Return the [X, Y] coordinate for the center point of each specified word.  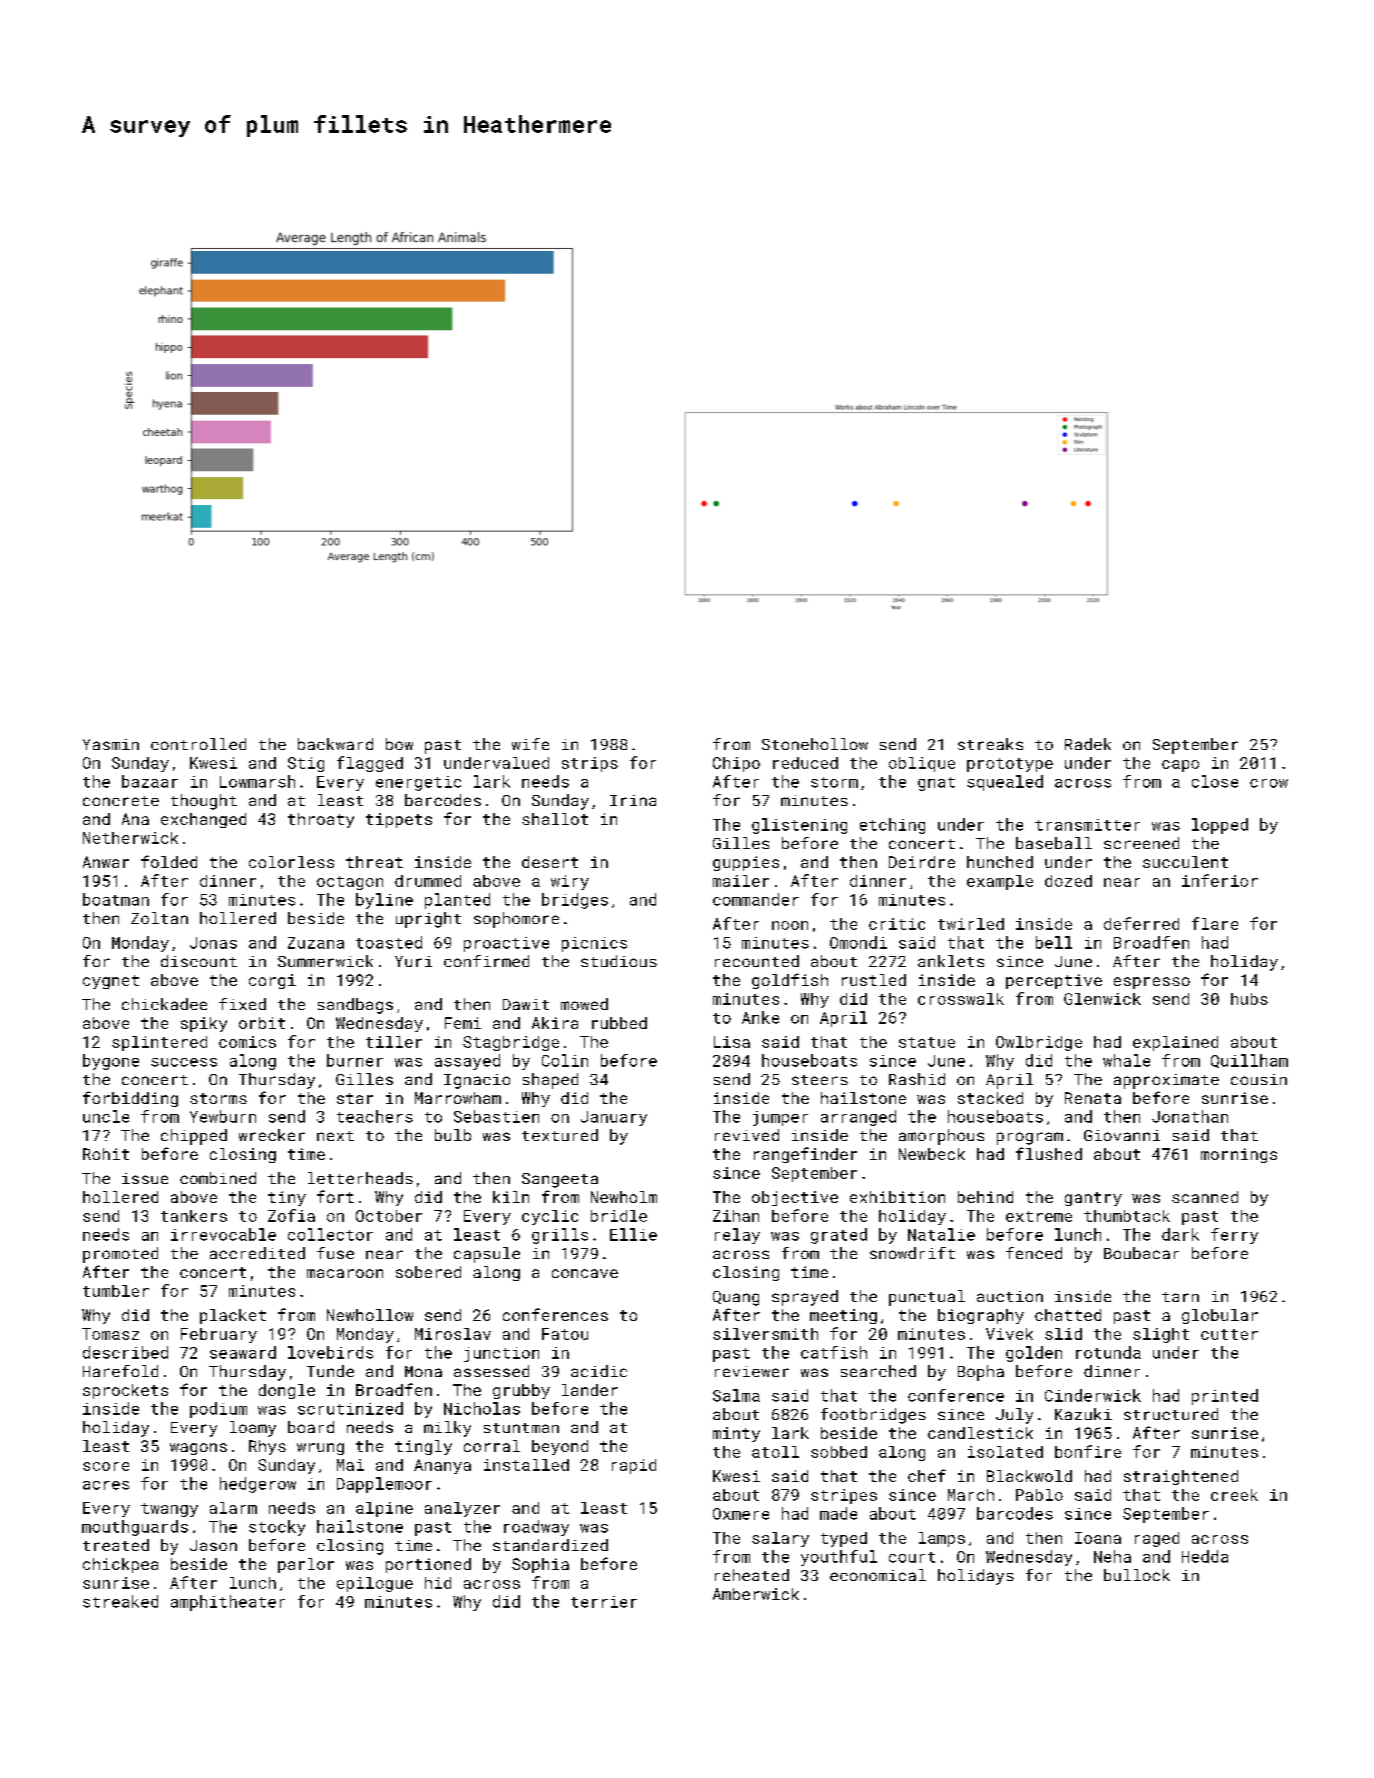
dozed [1068, 881]
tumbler [116, 1291]
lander [590, 1390]
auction [1010, 1296]
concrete [121, 801]
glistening [799, 826]
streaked [120, 1601]
